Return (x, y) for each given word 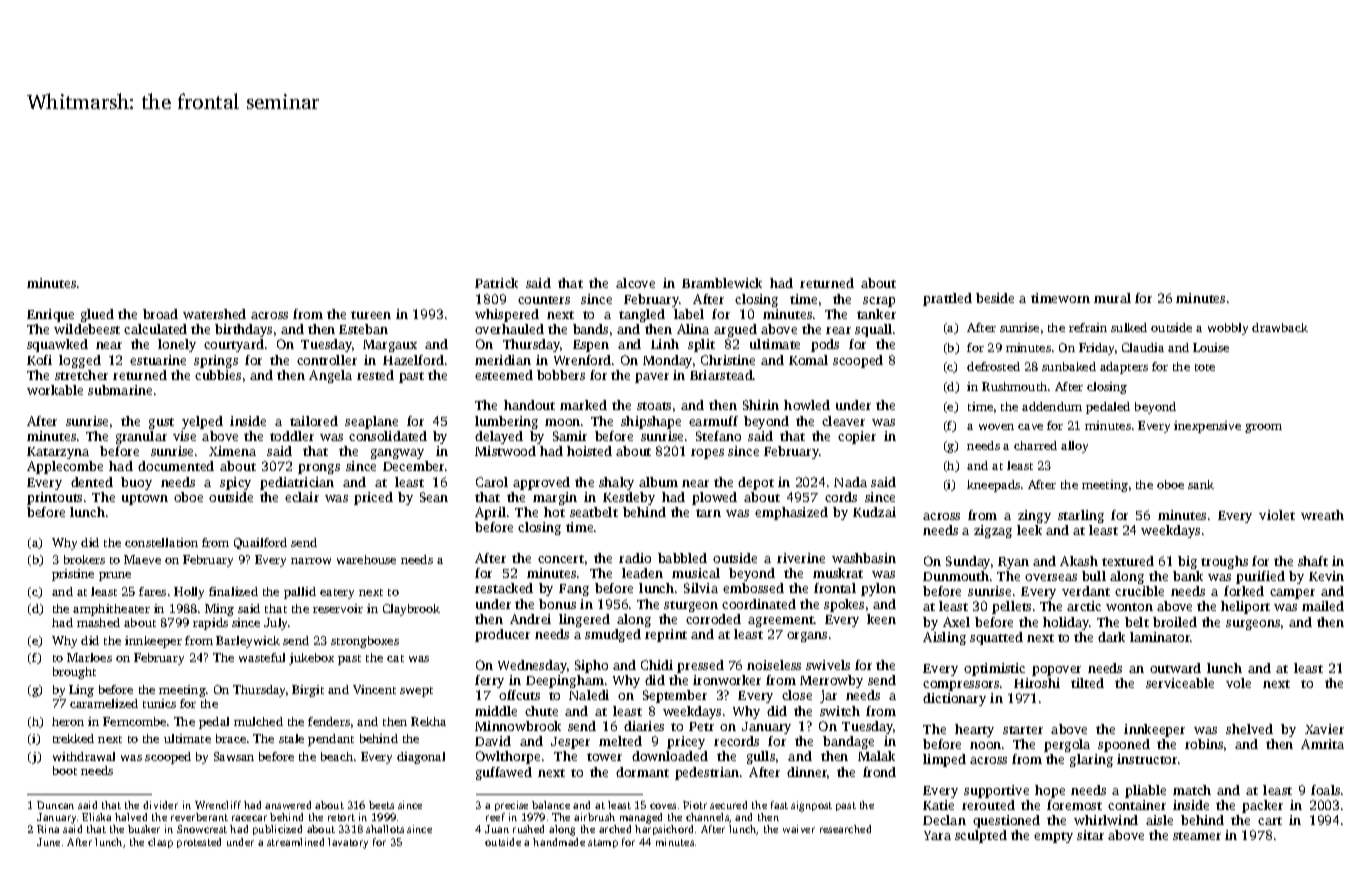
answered (288, 805)
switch (840, 711)
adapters (1124, 368)
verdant (1086, 591)
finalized (233, 591)
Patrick (496, 283)
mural (1112, 298)
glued (97, 315)
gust (161, 423)
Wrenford (582, 360)
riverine (801, 558)
